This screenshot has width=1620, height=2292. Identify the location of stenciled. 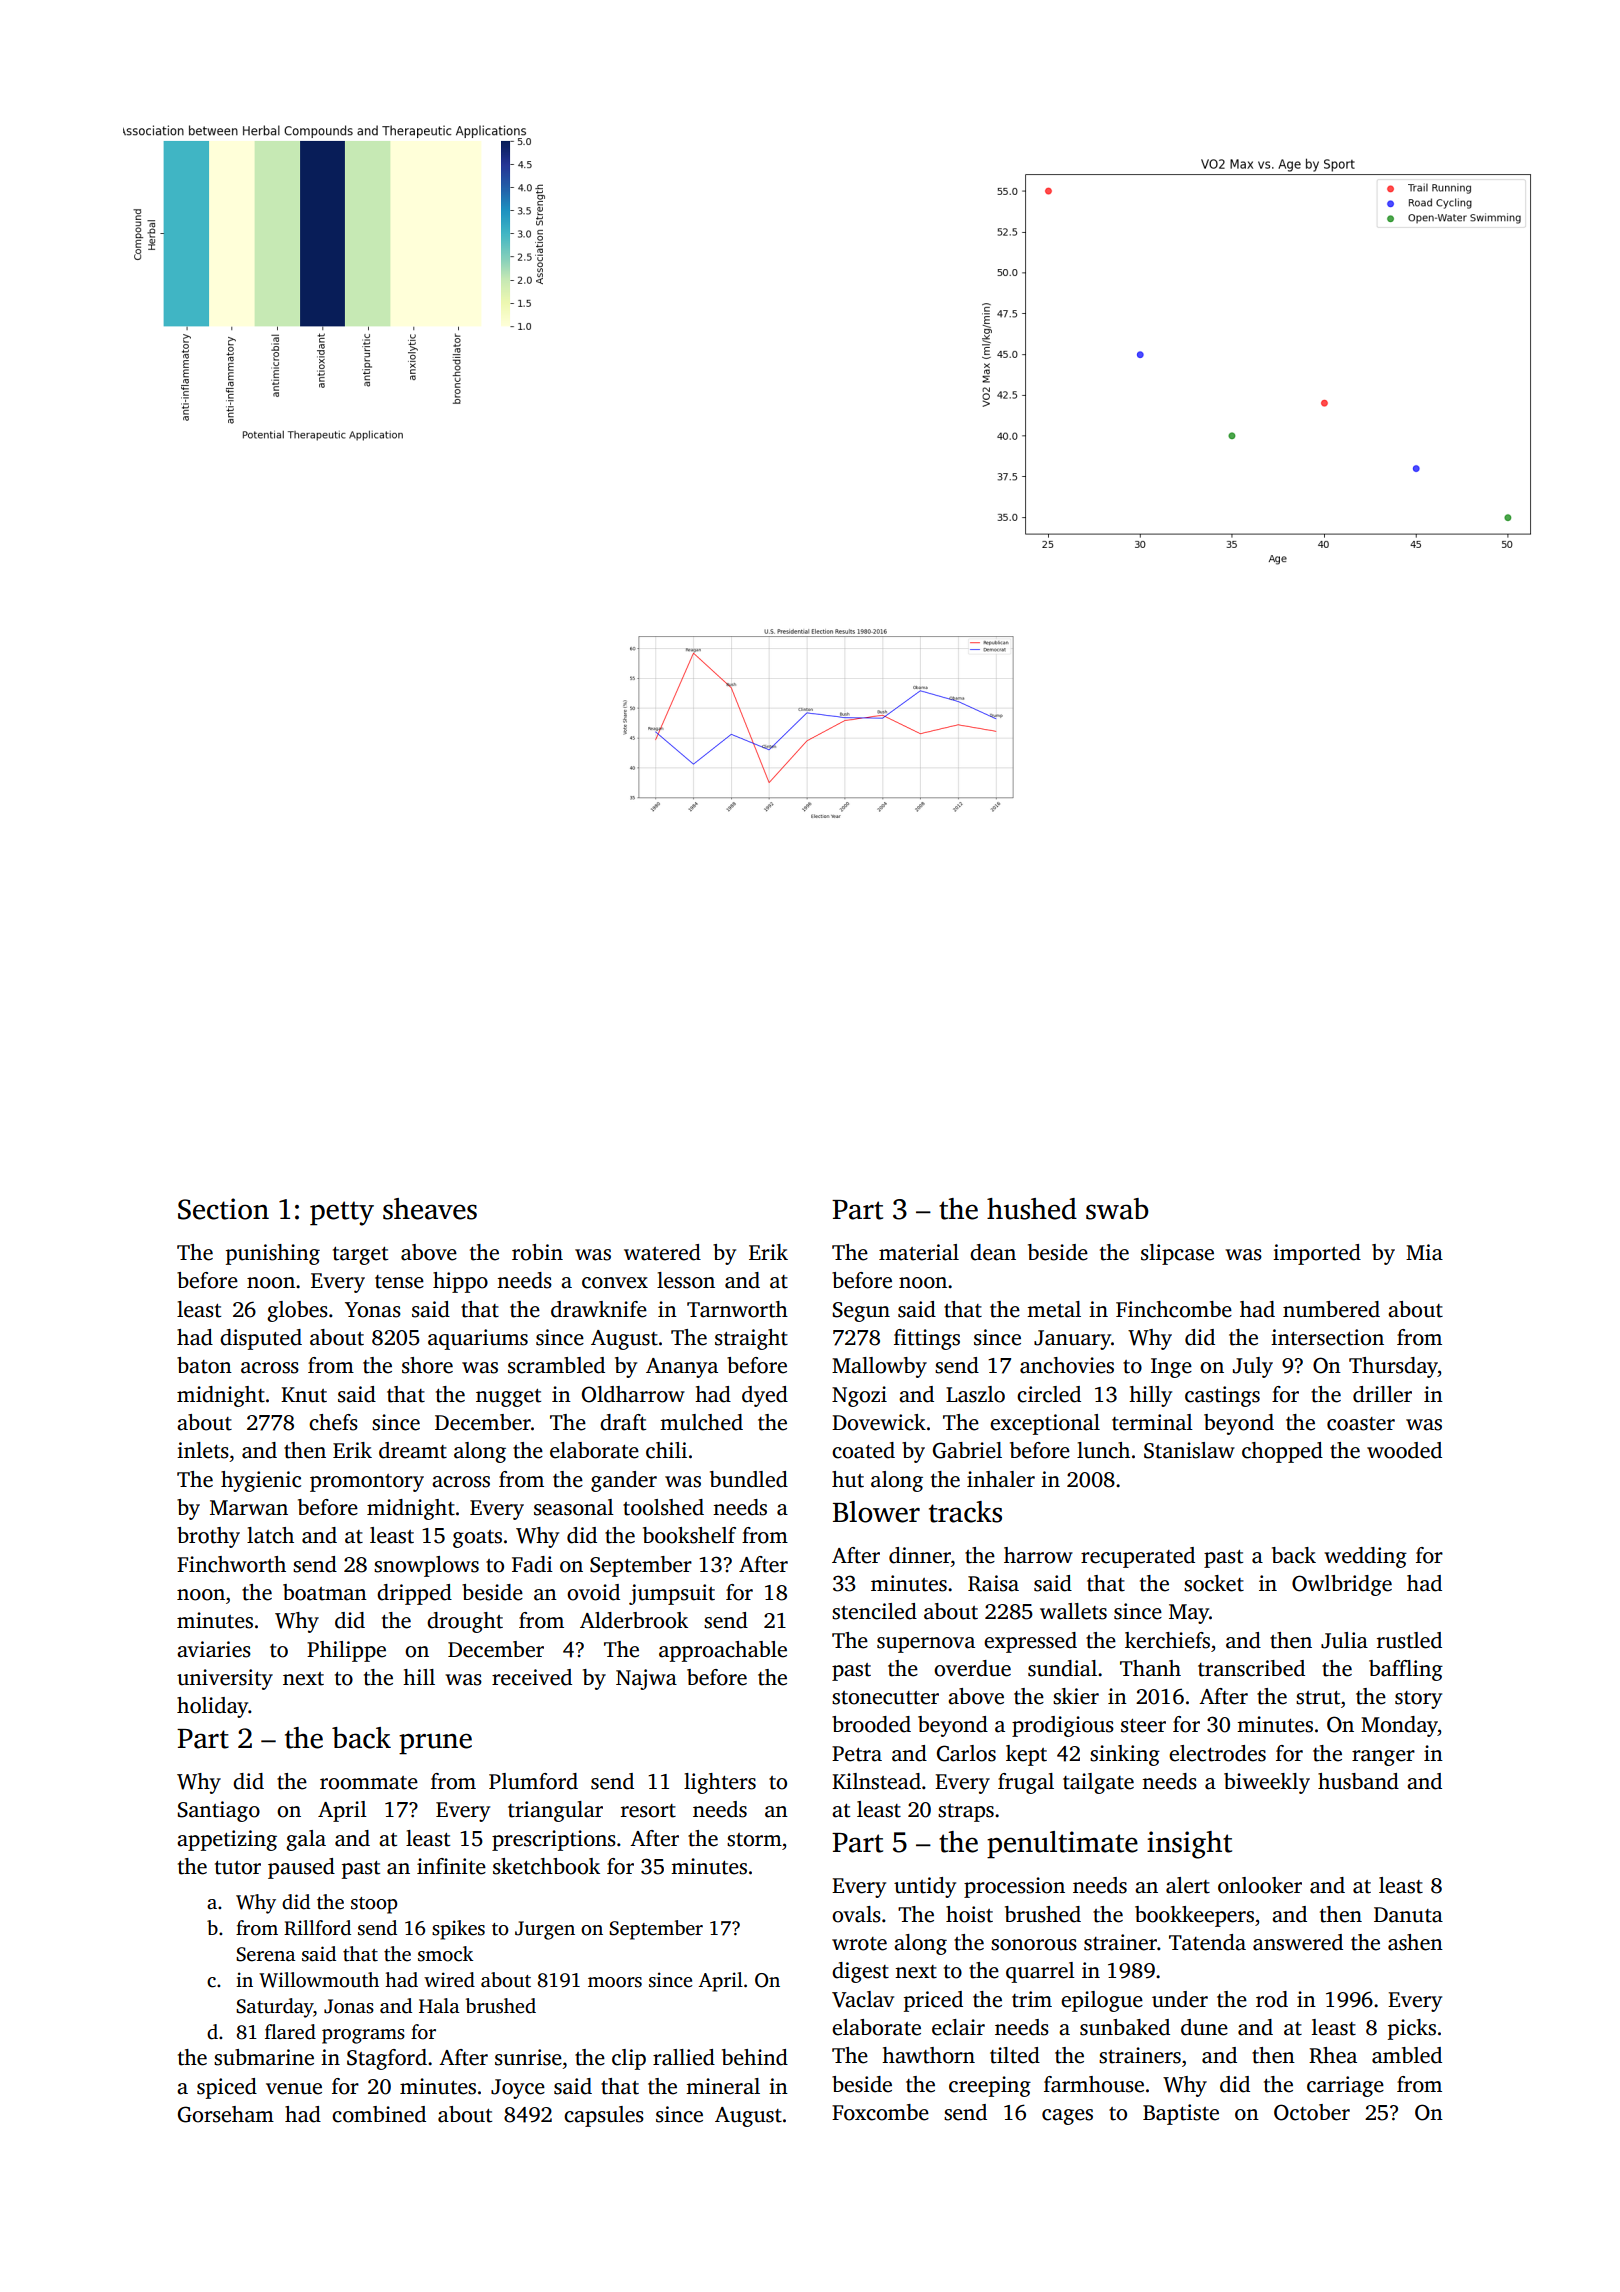
(874, 1611).
